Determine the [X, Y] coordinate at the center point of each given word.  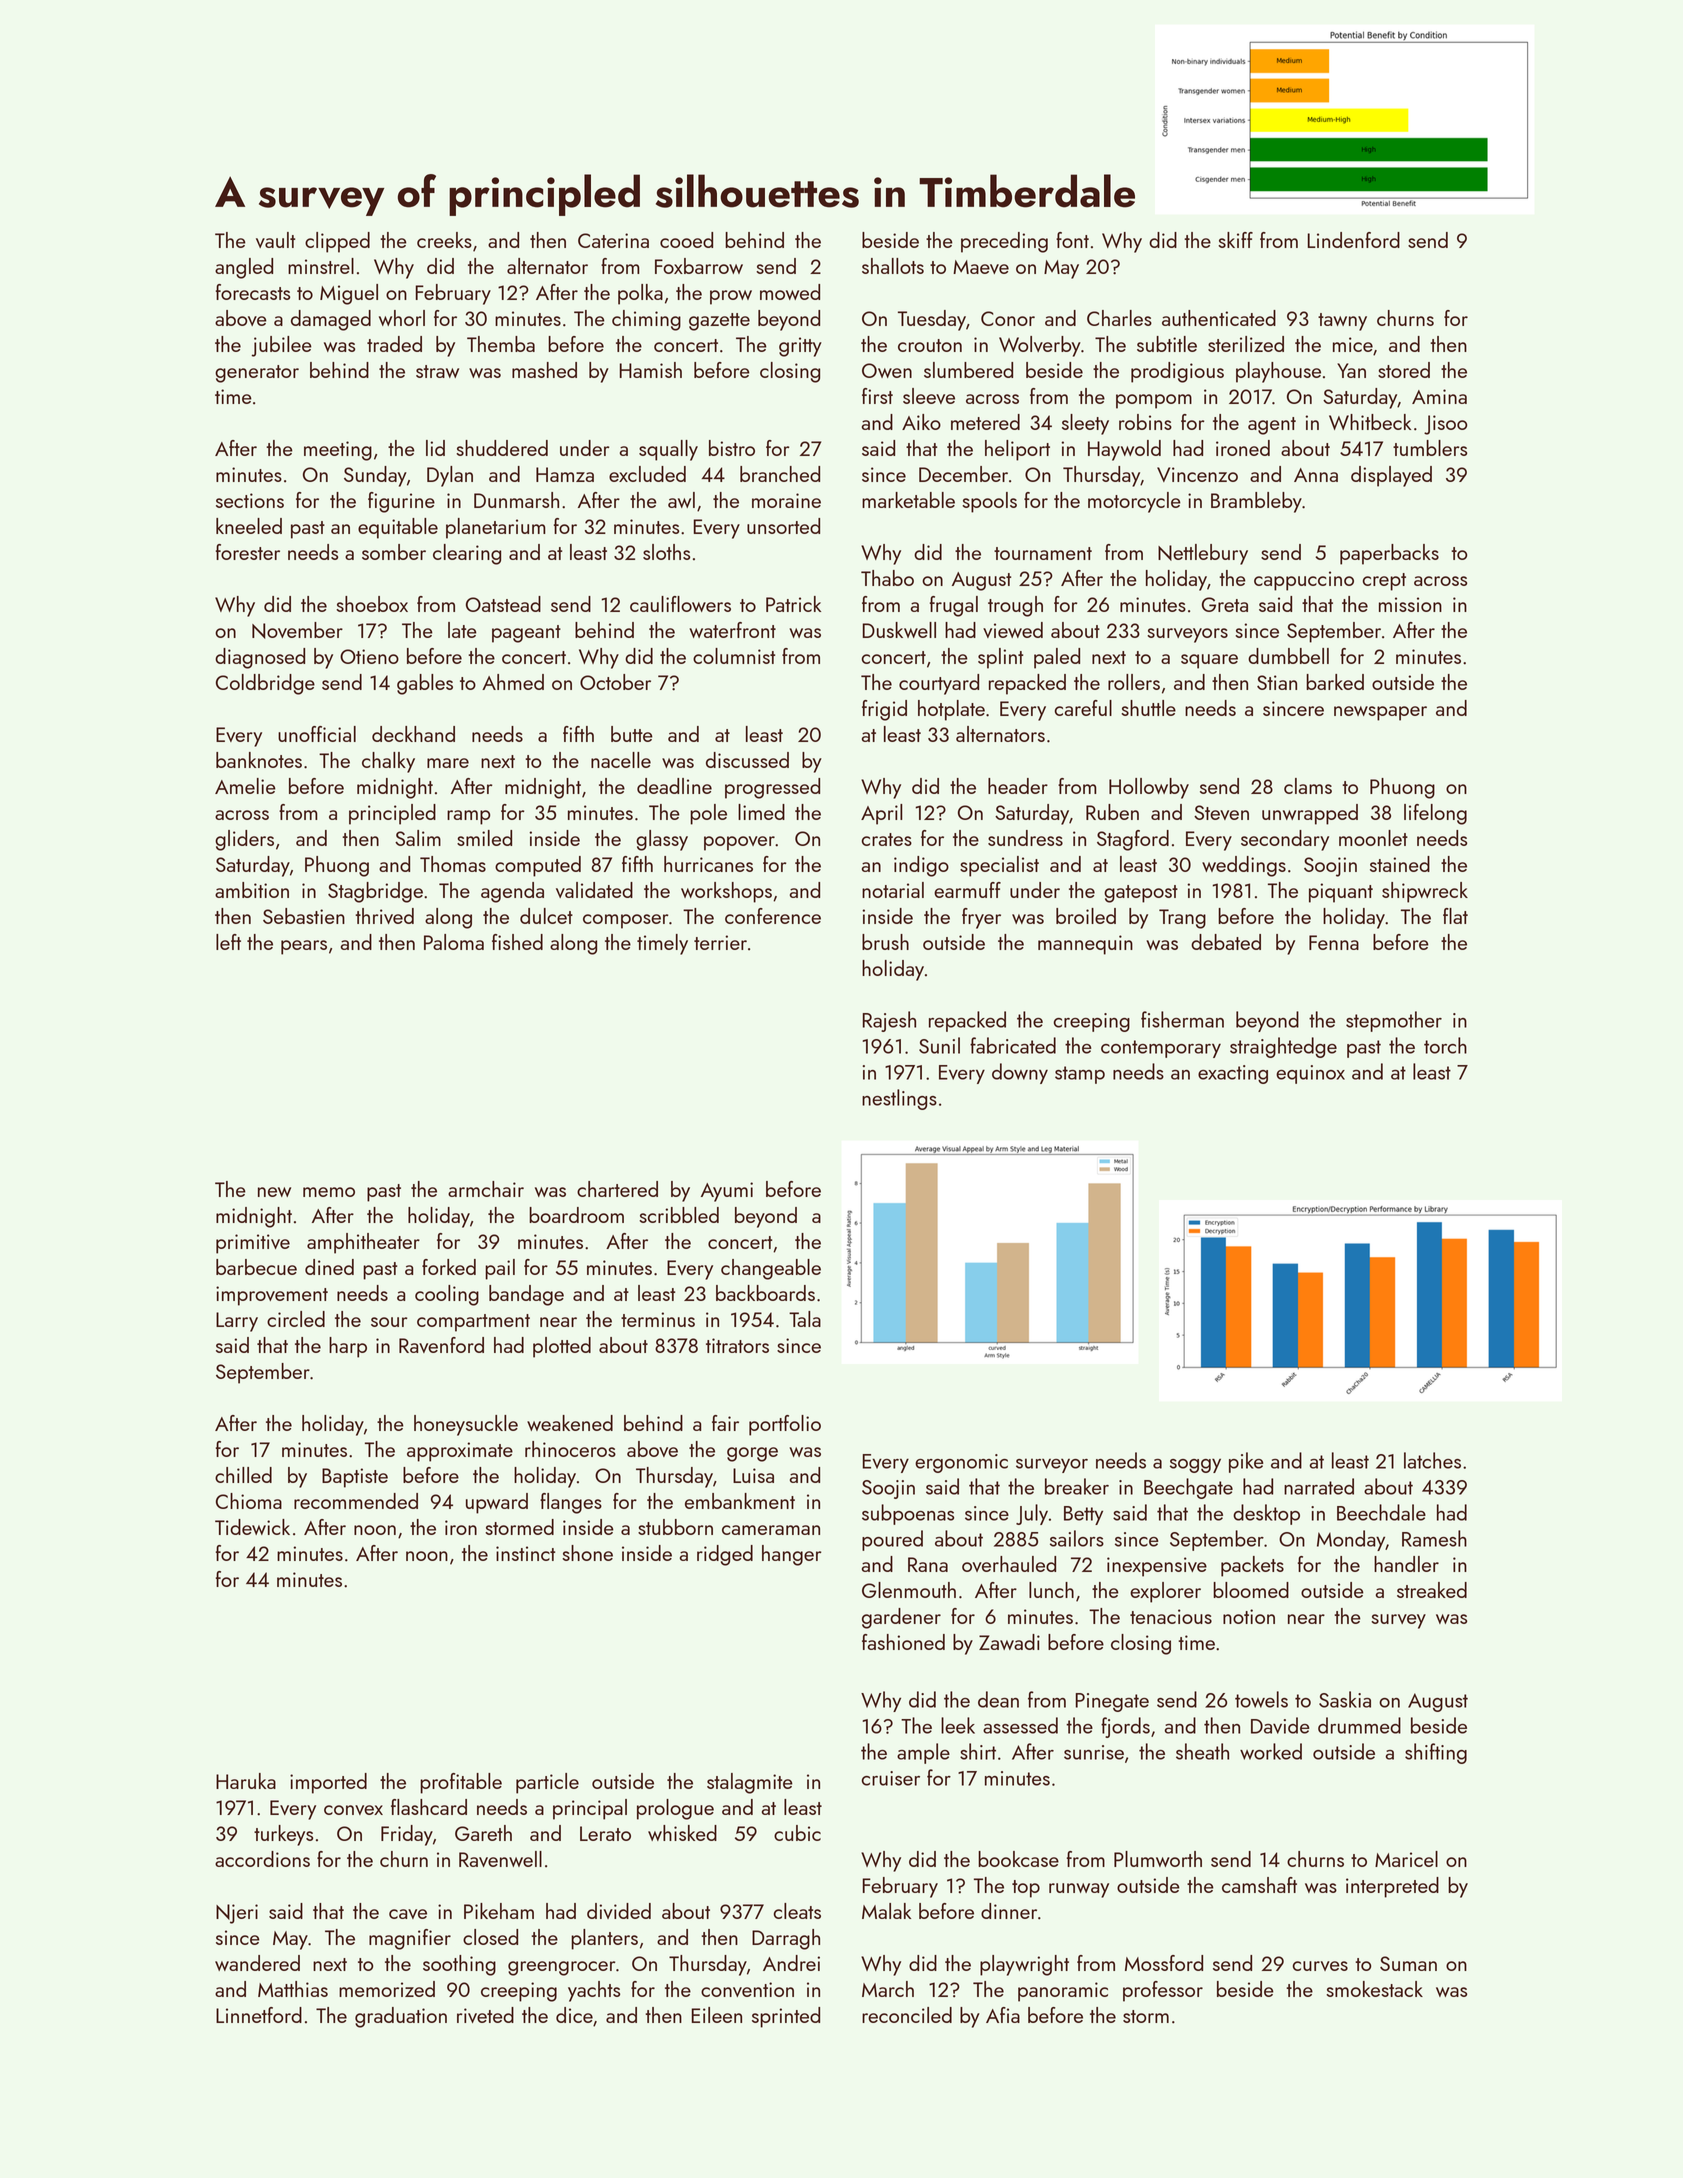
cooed [686, 240]
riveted [485, 2015]
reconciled [907, 2015]
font [1072, 240]
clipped [337, 242]
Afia [1003, 2015]
